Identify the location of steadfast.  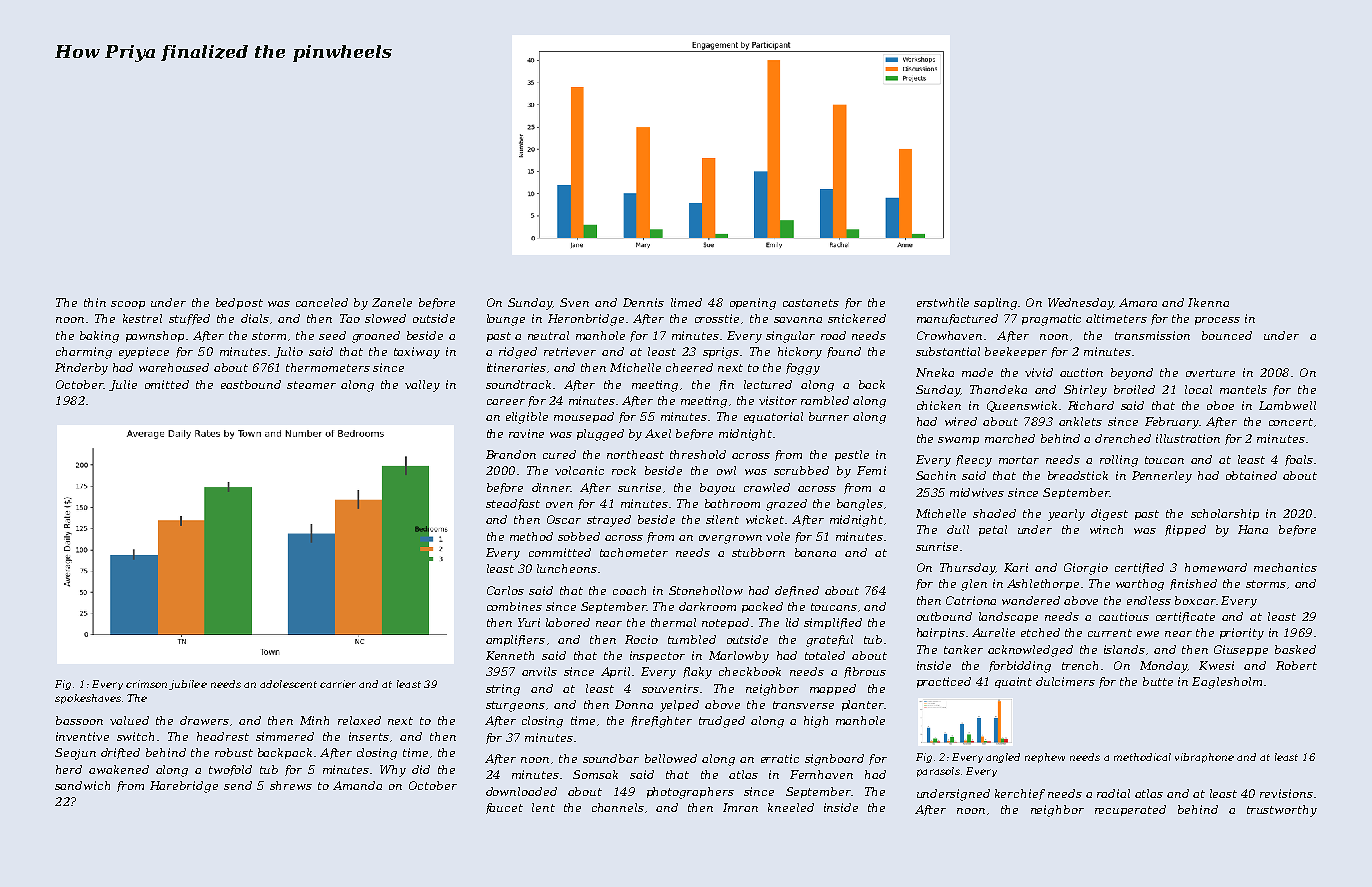
(513, 504).
